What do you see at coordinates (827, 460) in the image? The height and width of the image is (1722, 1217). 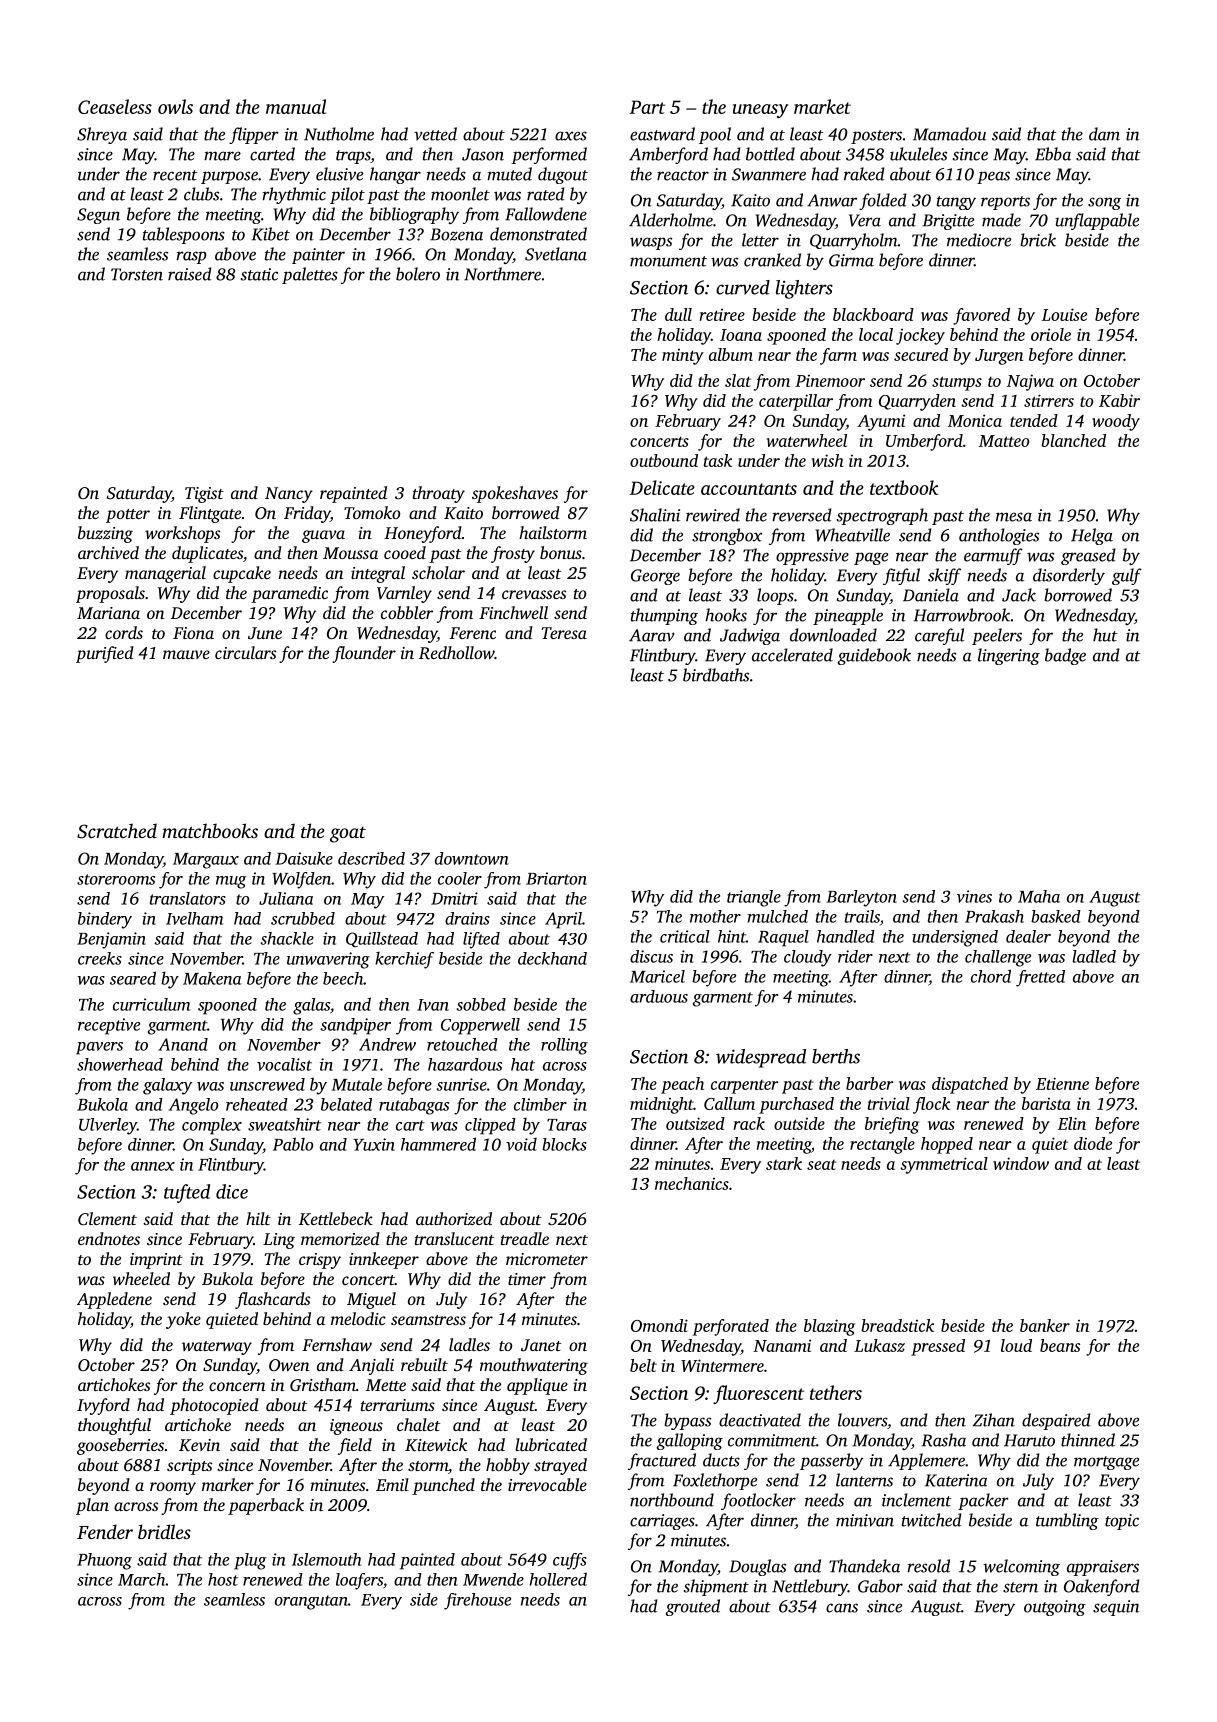 I see `wish` at bounding box center [827, 460].
